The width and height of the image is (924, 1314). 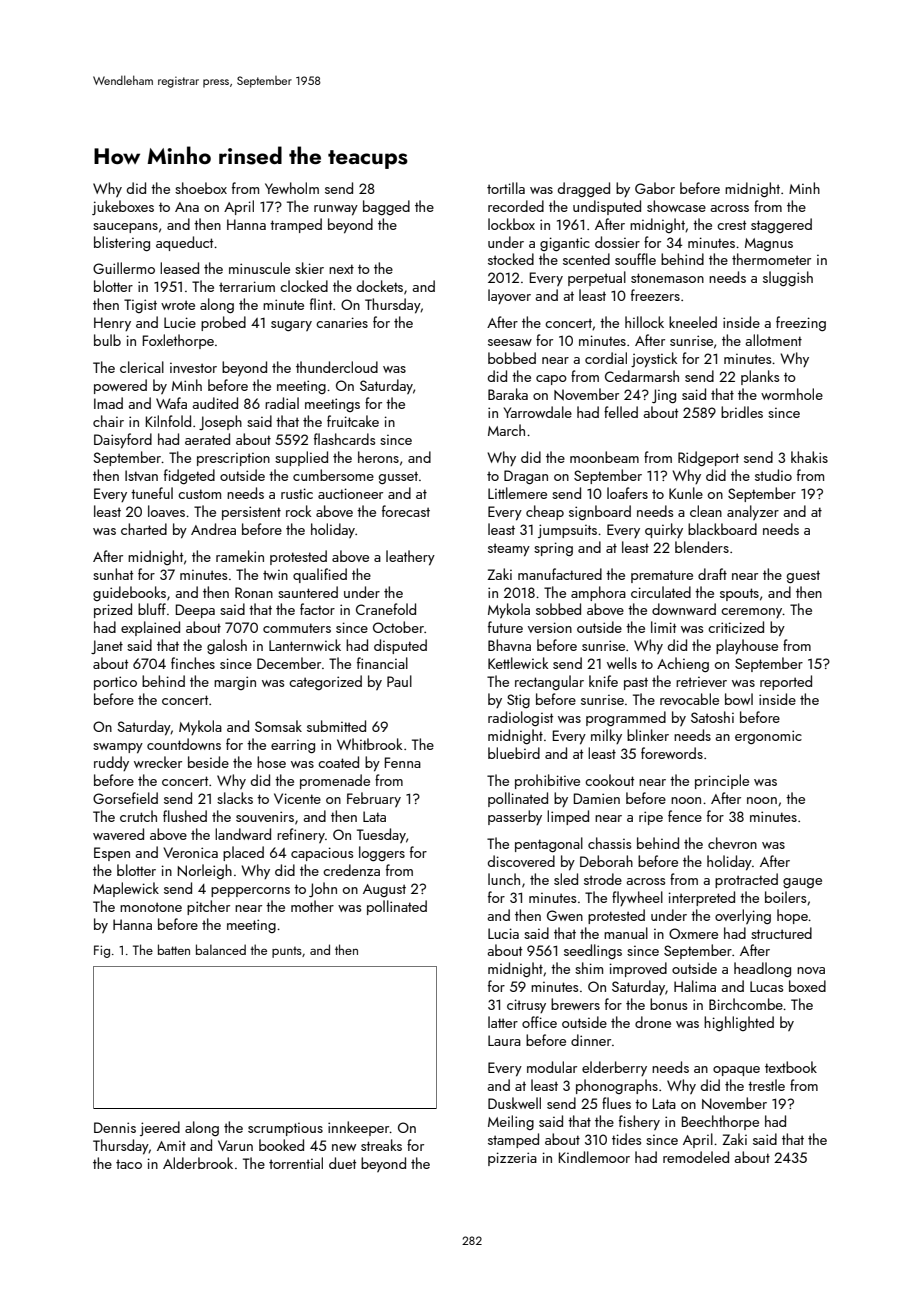 What do you see at coordinates (292, 188) in the image?
I see `Yewholm` at bounding box center [292, 188].
